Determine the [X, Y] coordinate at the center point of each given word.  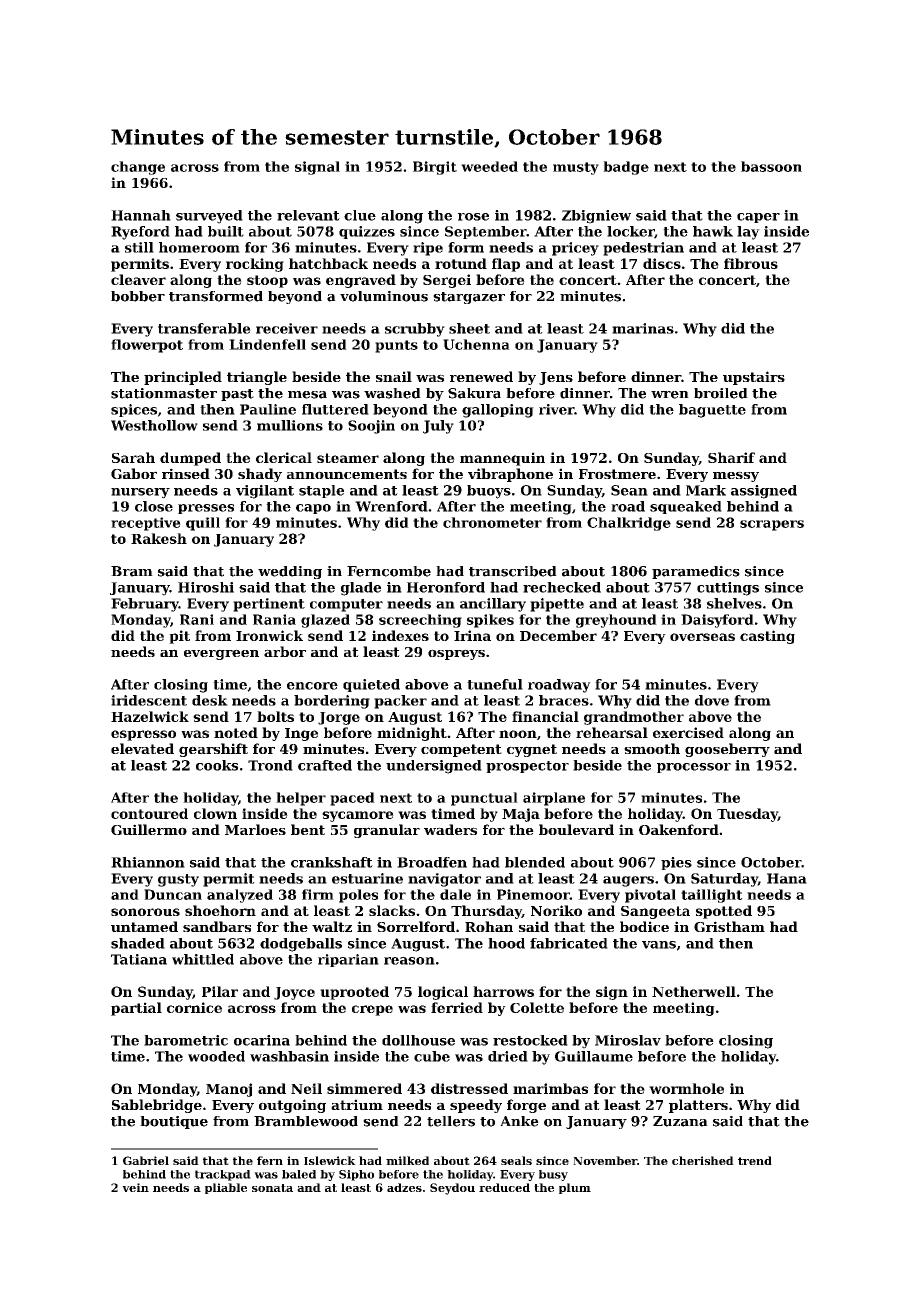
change [138, 168]
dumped [190, 459]
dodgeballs [301, 945]
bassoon [771, 166]
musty [576, 168]
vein [135, 1187]
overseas [702, 637]
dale [455, 894]
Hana [787, 878]
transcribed [513, 571]
